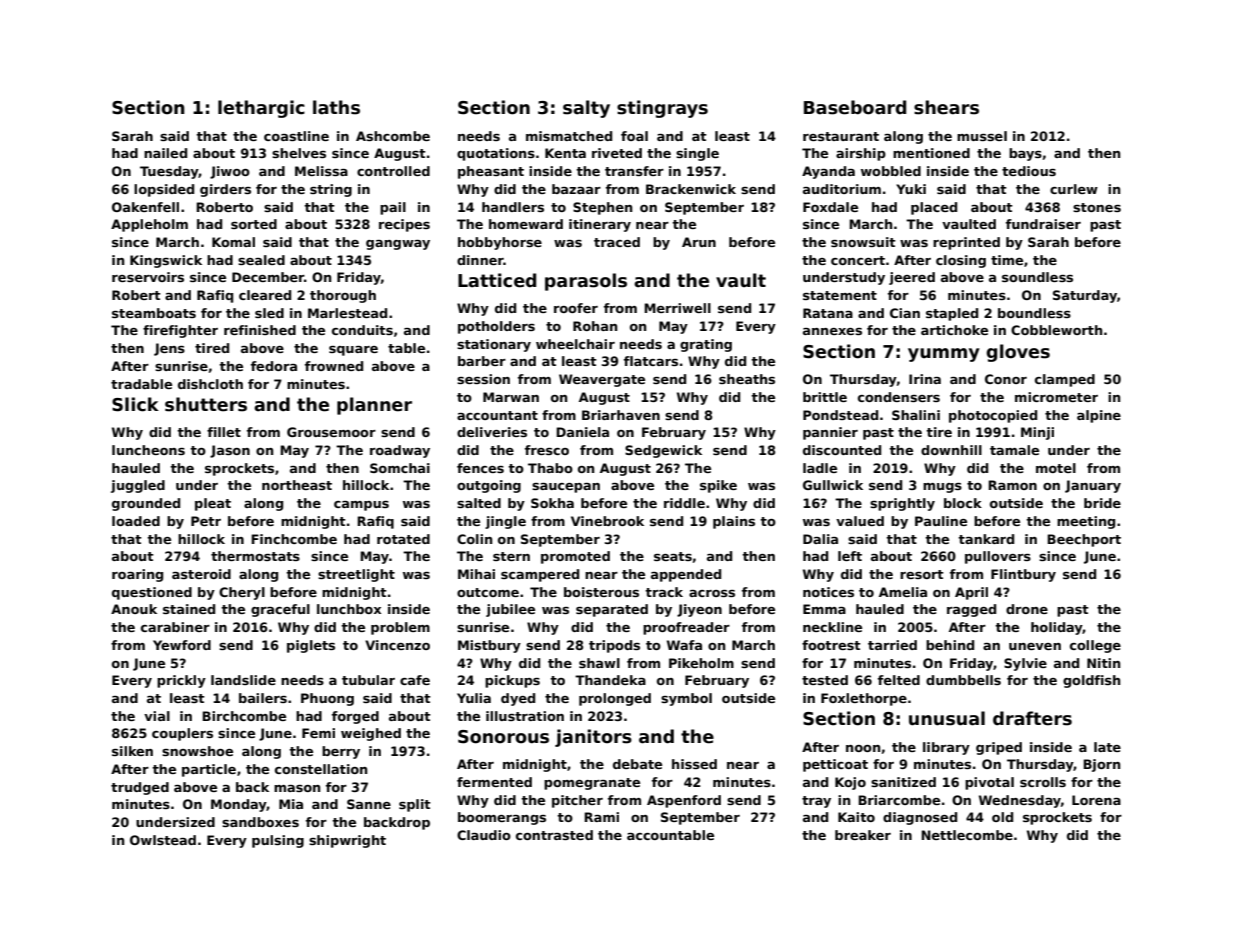 This screenshot has height=952, width=1233. I want to click on restaurant, so click(841, 136).
